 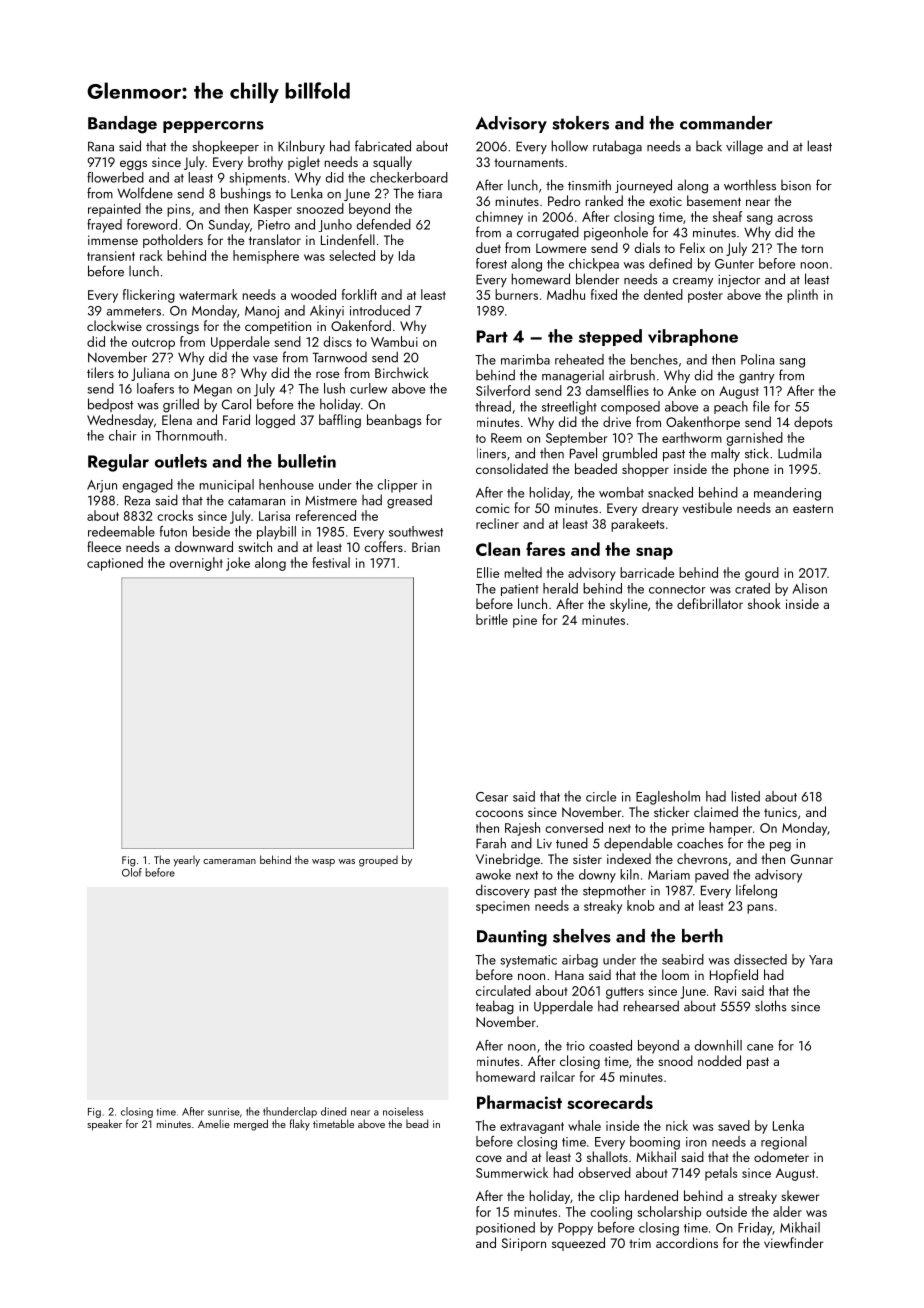 I want to click on Olof, so click(x=132, y=872).
